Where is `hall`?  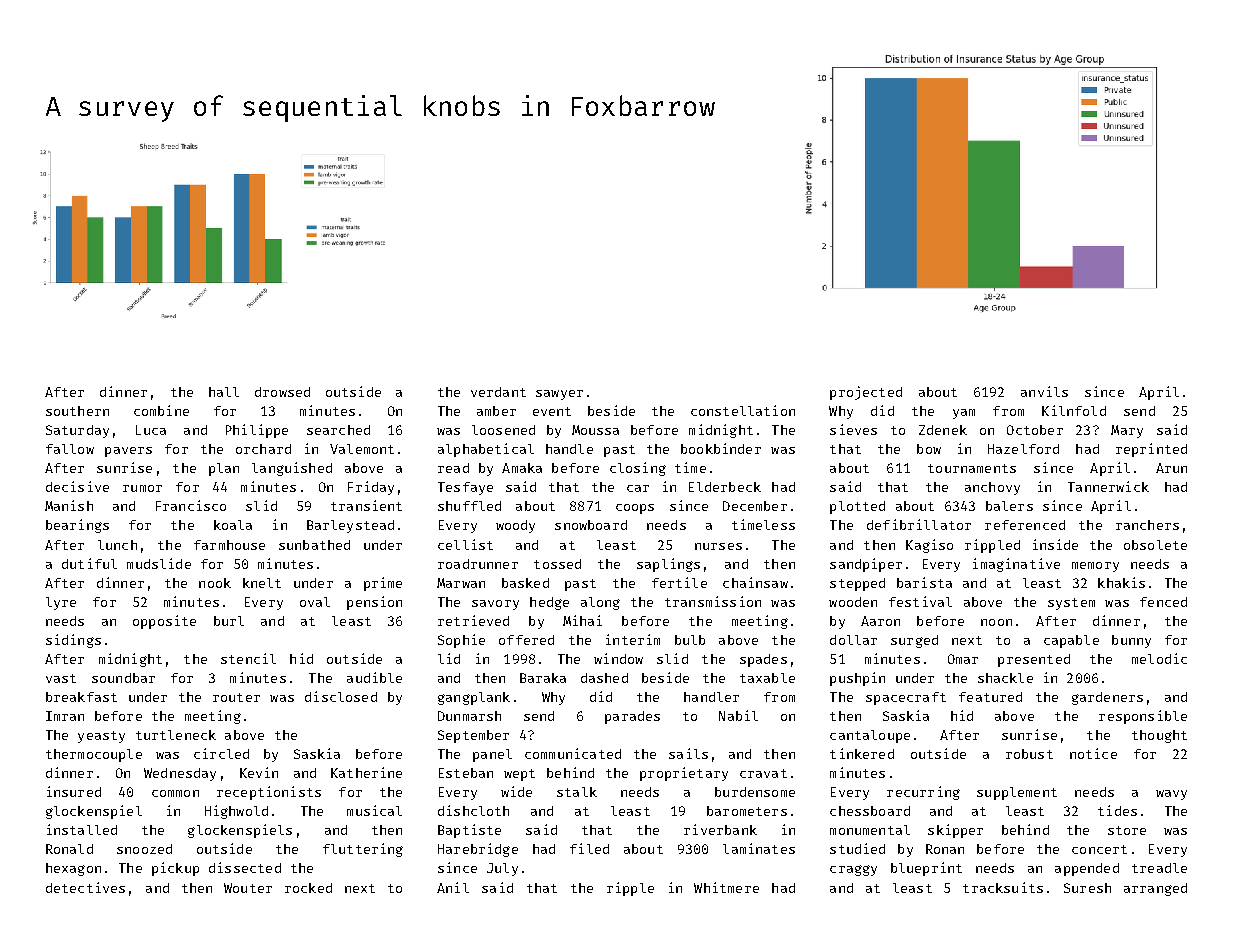 hall is located at coordinates (224, 392).
